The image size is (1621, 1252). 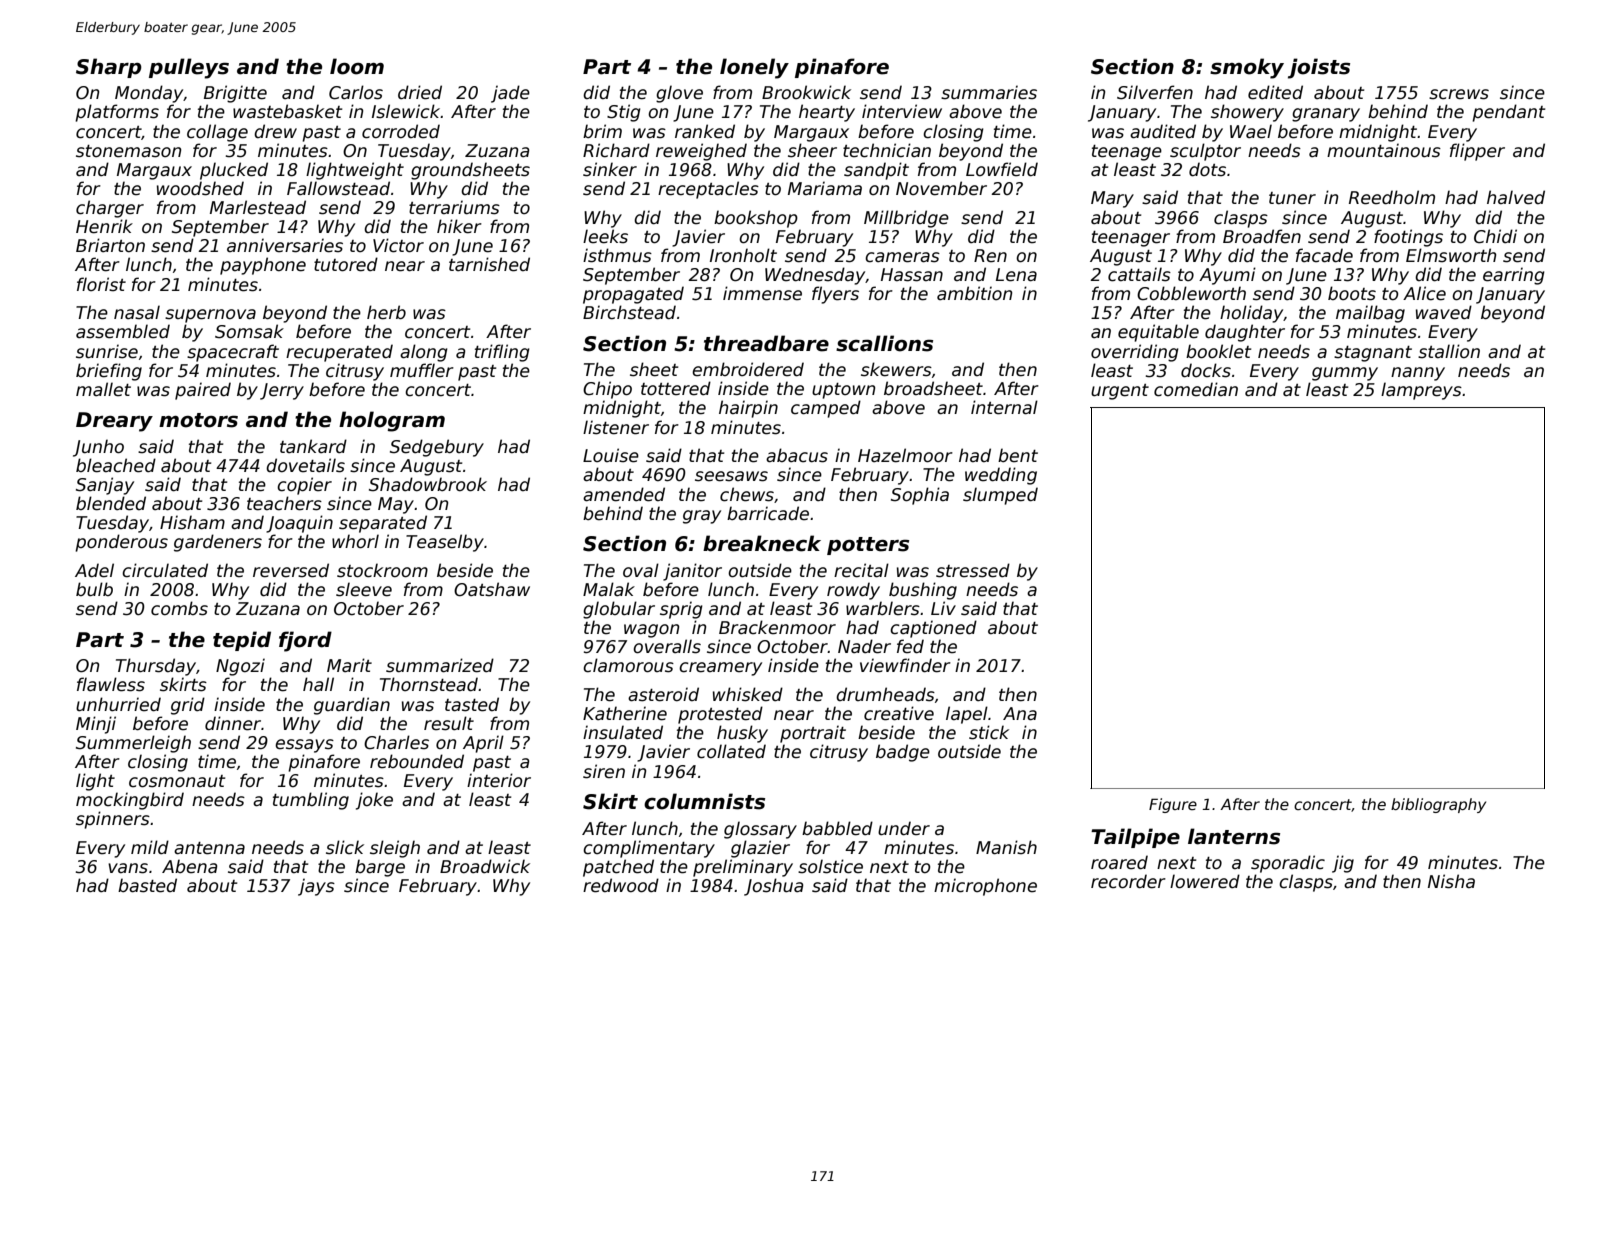 I want to click on uptown, so click(x=843, y=391).
